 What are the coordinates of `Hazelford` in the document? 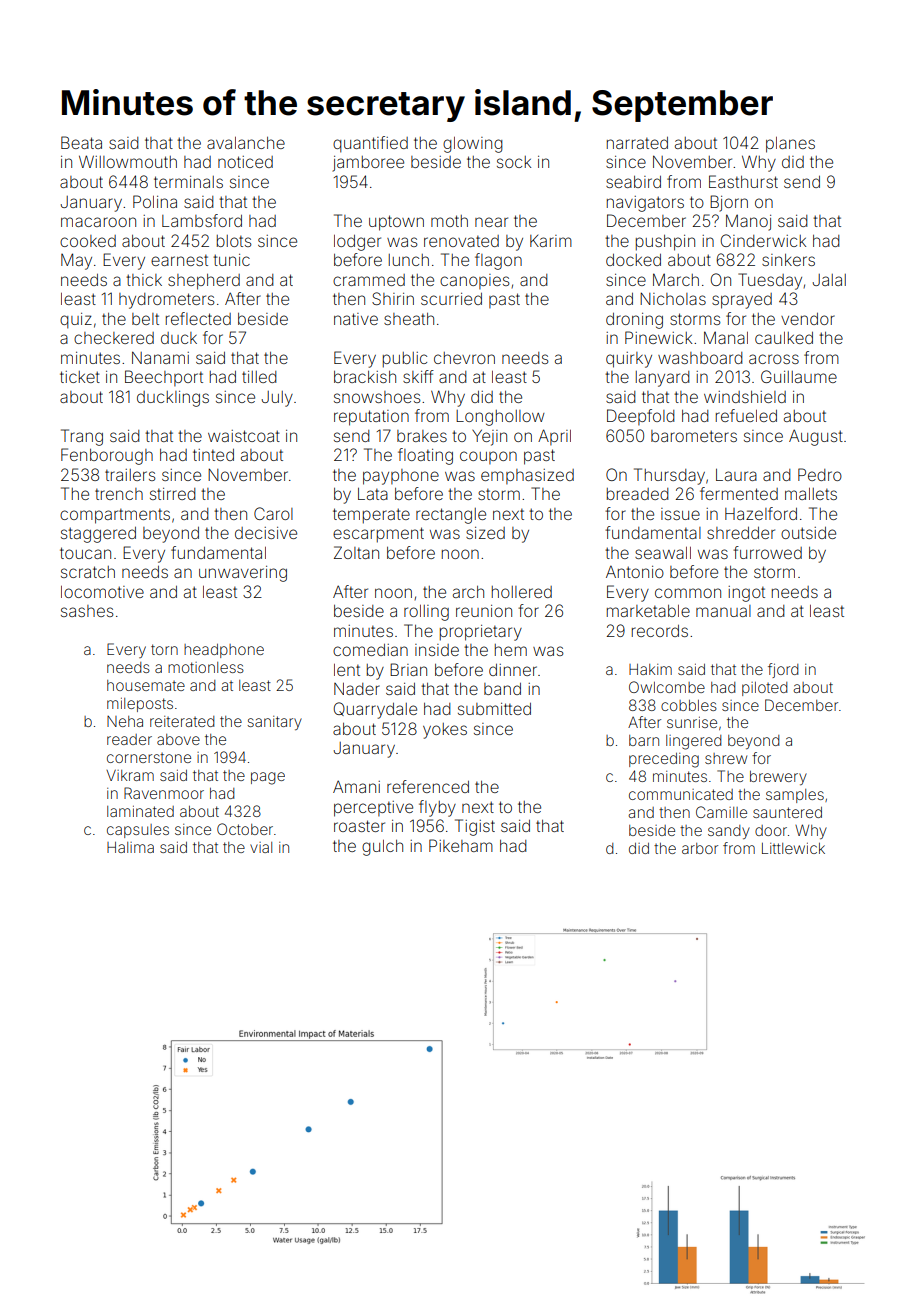 It's located at (761, 513).
